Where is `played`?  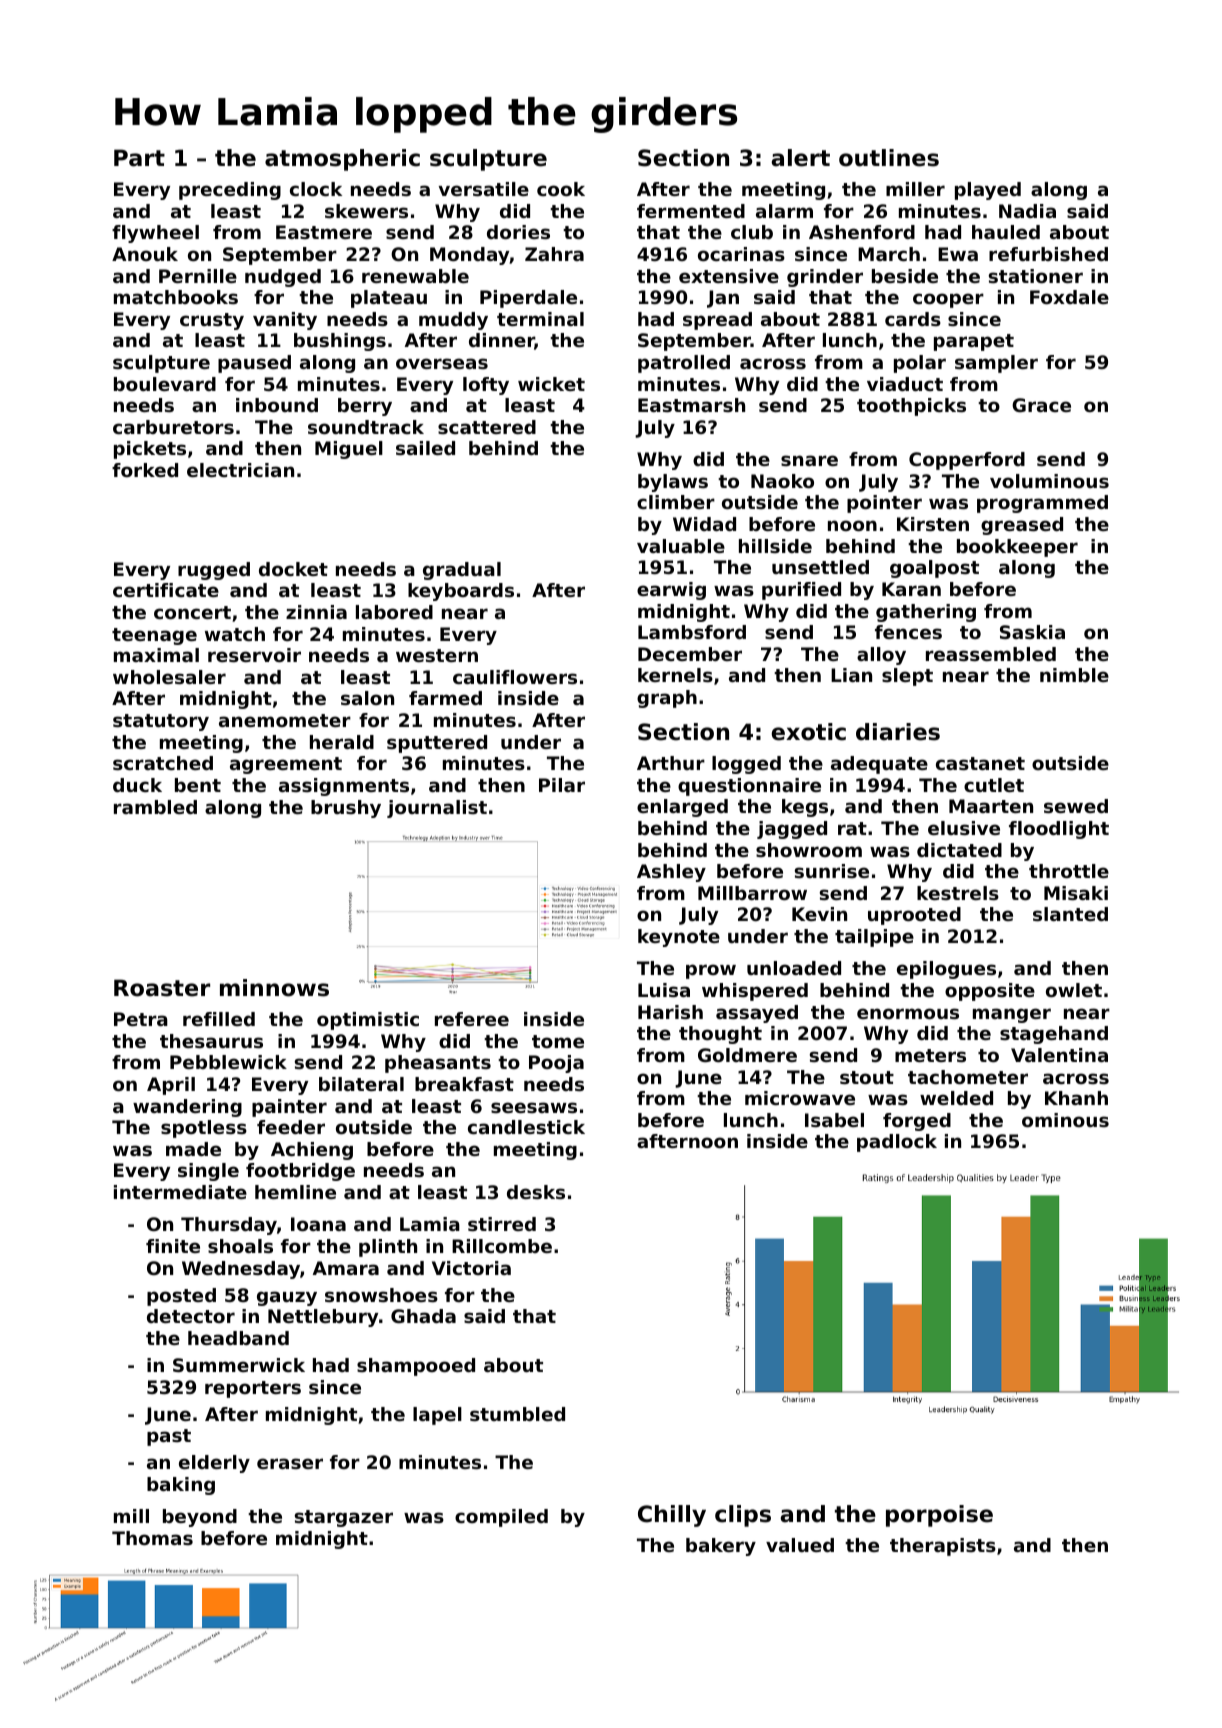
played is located at coordinates (988, 191).
